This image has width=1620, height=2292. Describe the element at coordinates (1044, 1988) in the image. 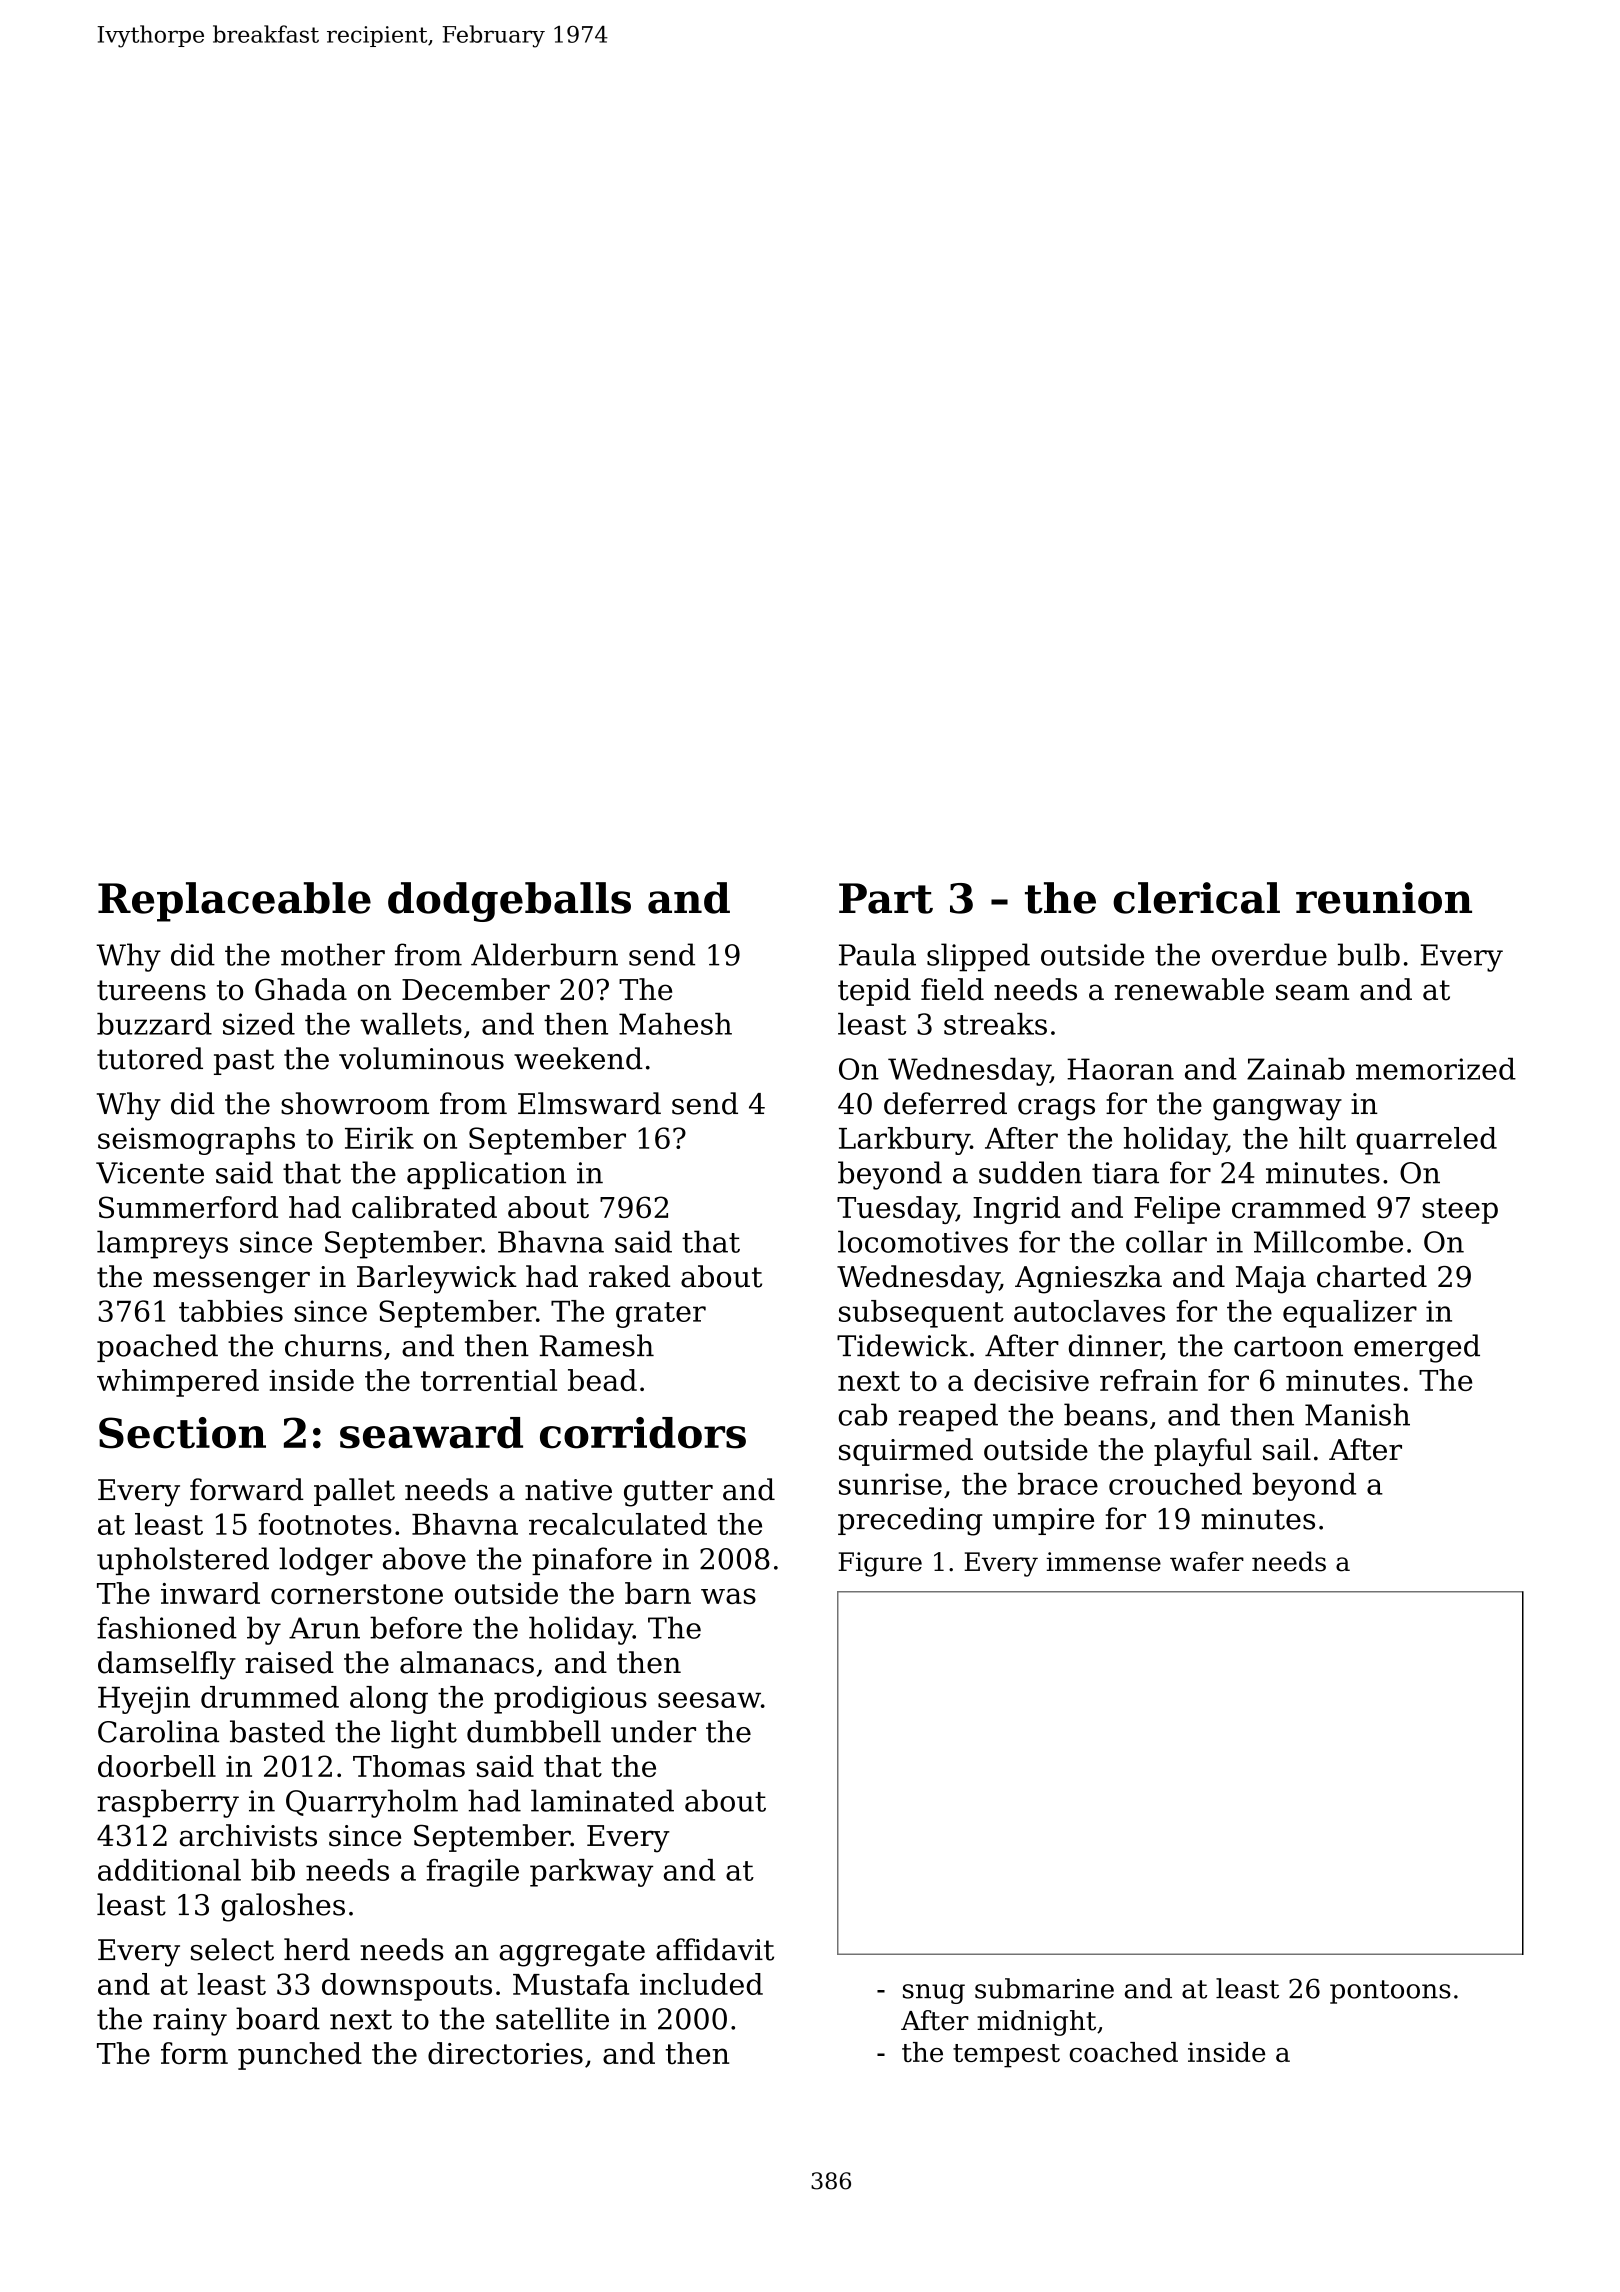

I see `submarine` at that location.
